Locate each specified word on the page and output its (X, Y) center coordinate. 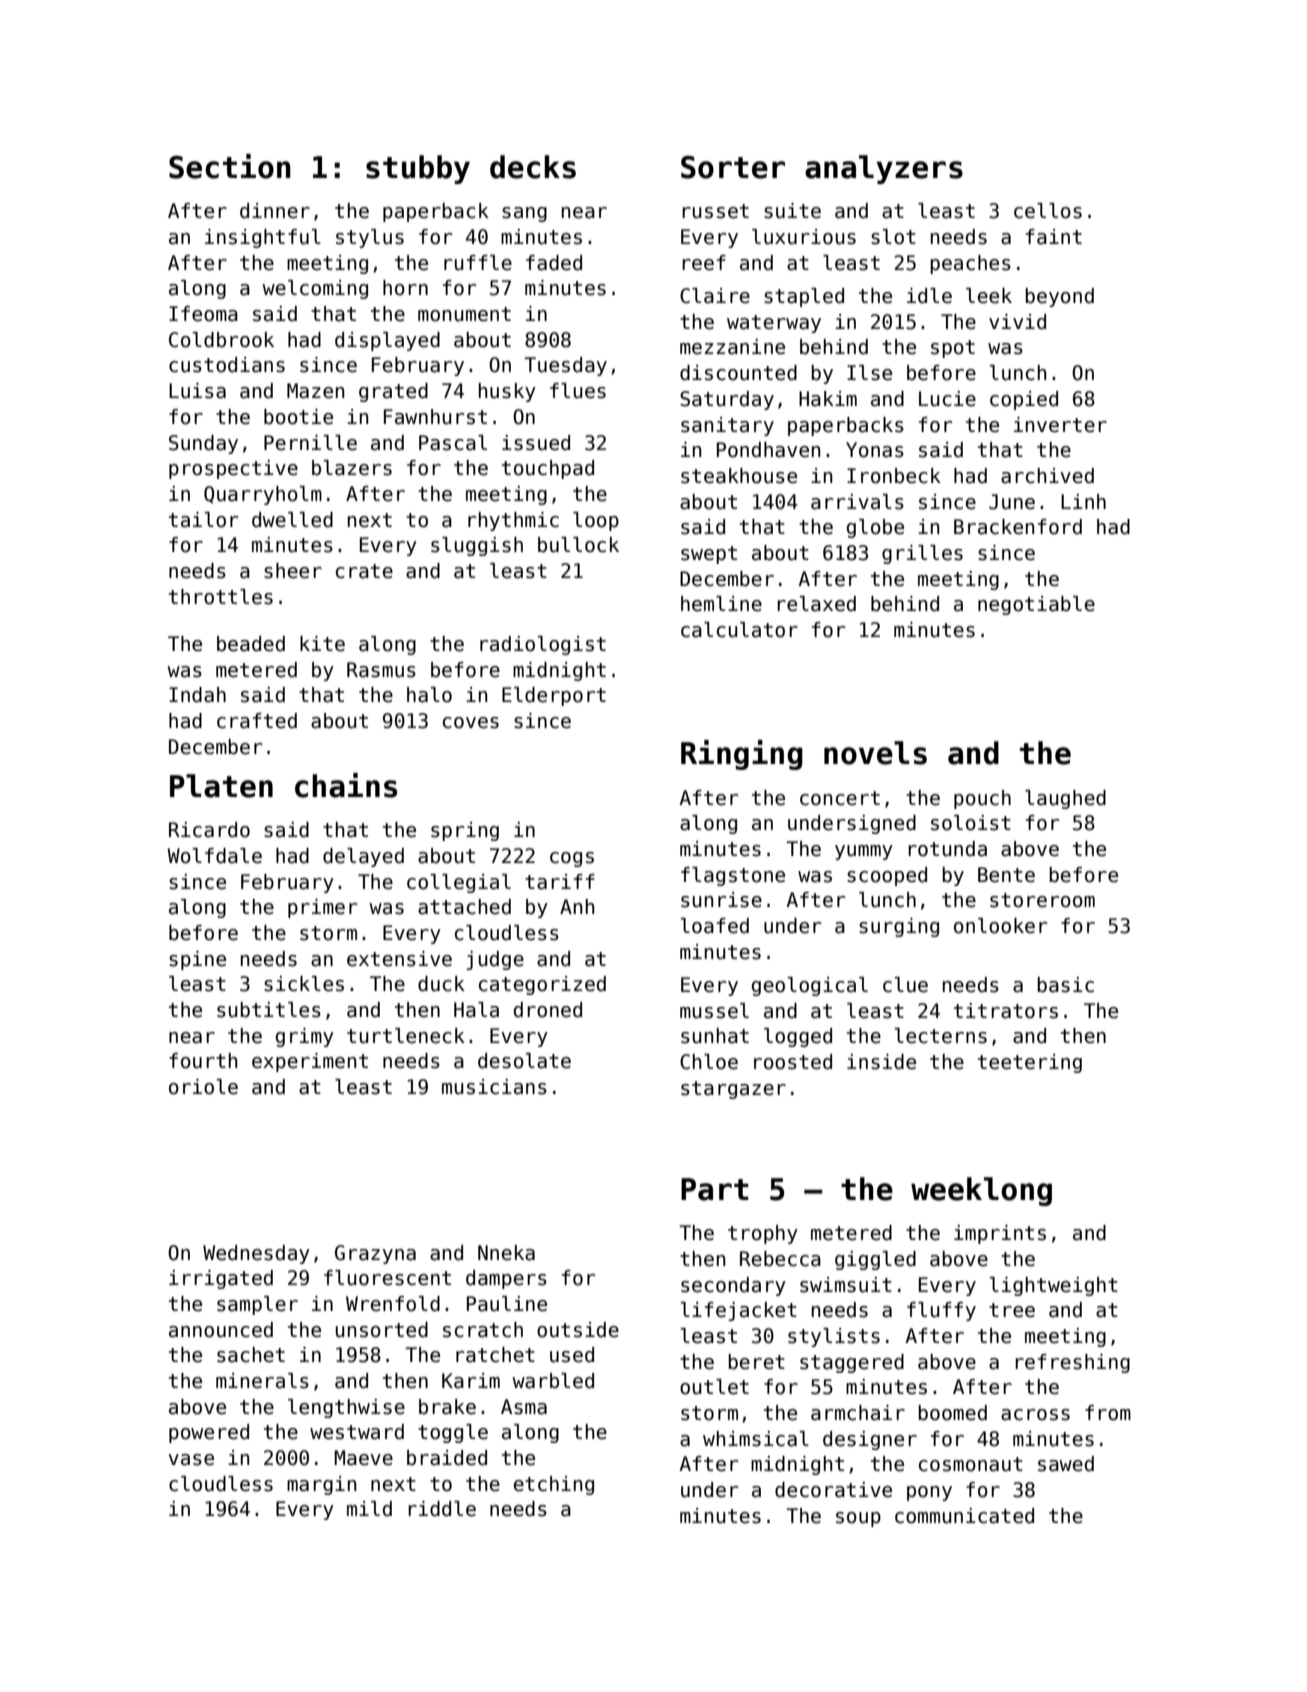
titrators (1006, 1011)
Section (230, 166)
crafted (257, 721)
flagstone (733, 876)
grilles (922, 554)
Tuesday (565, 366)
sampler (257, 1305)
